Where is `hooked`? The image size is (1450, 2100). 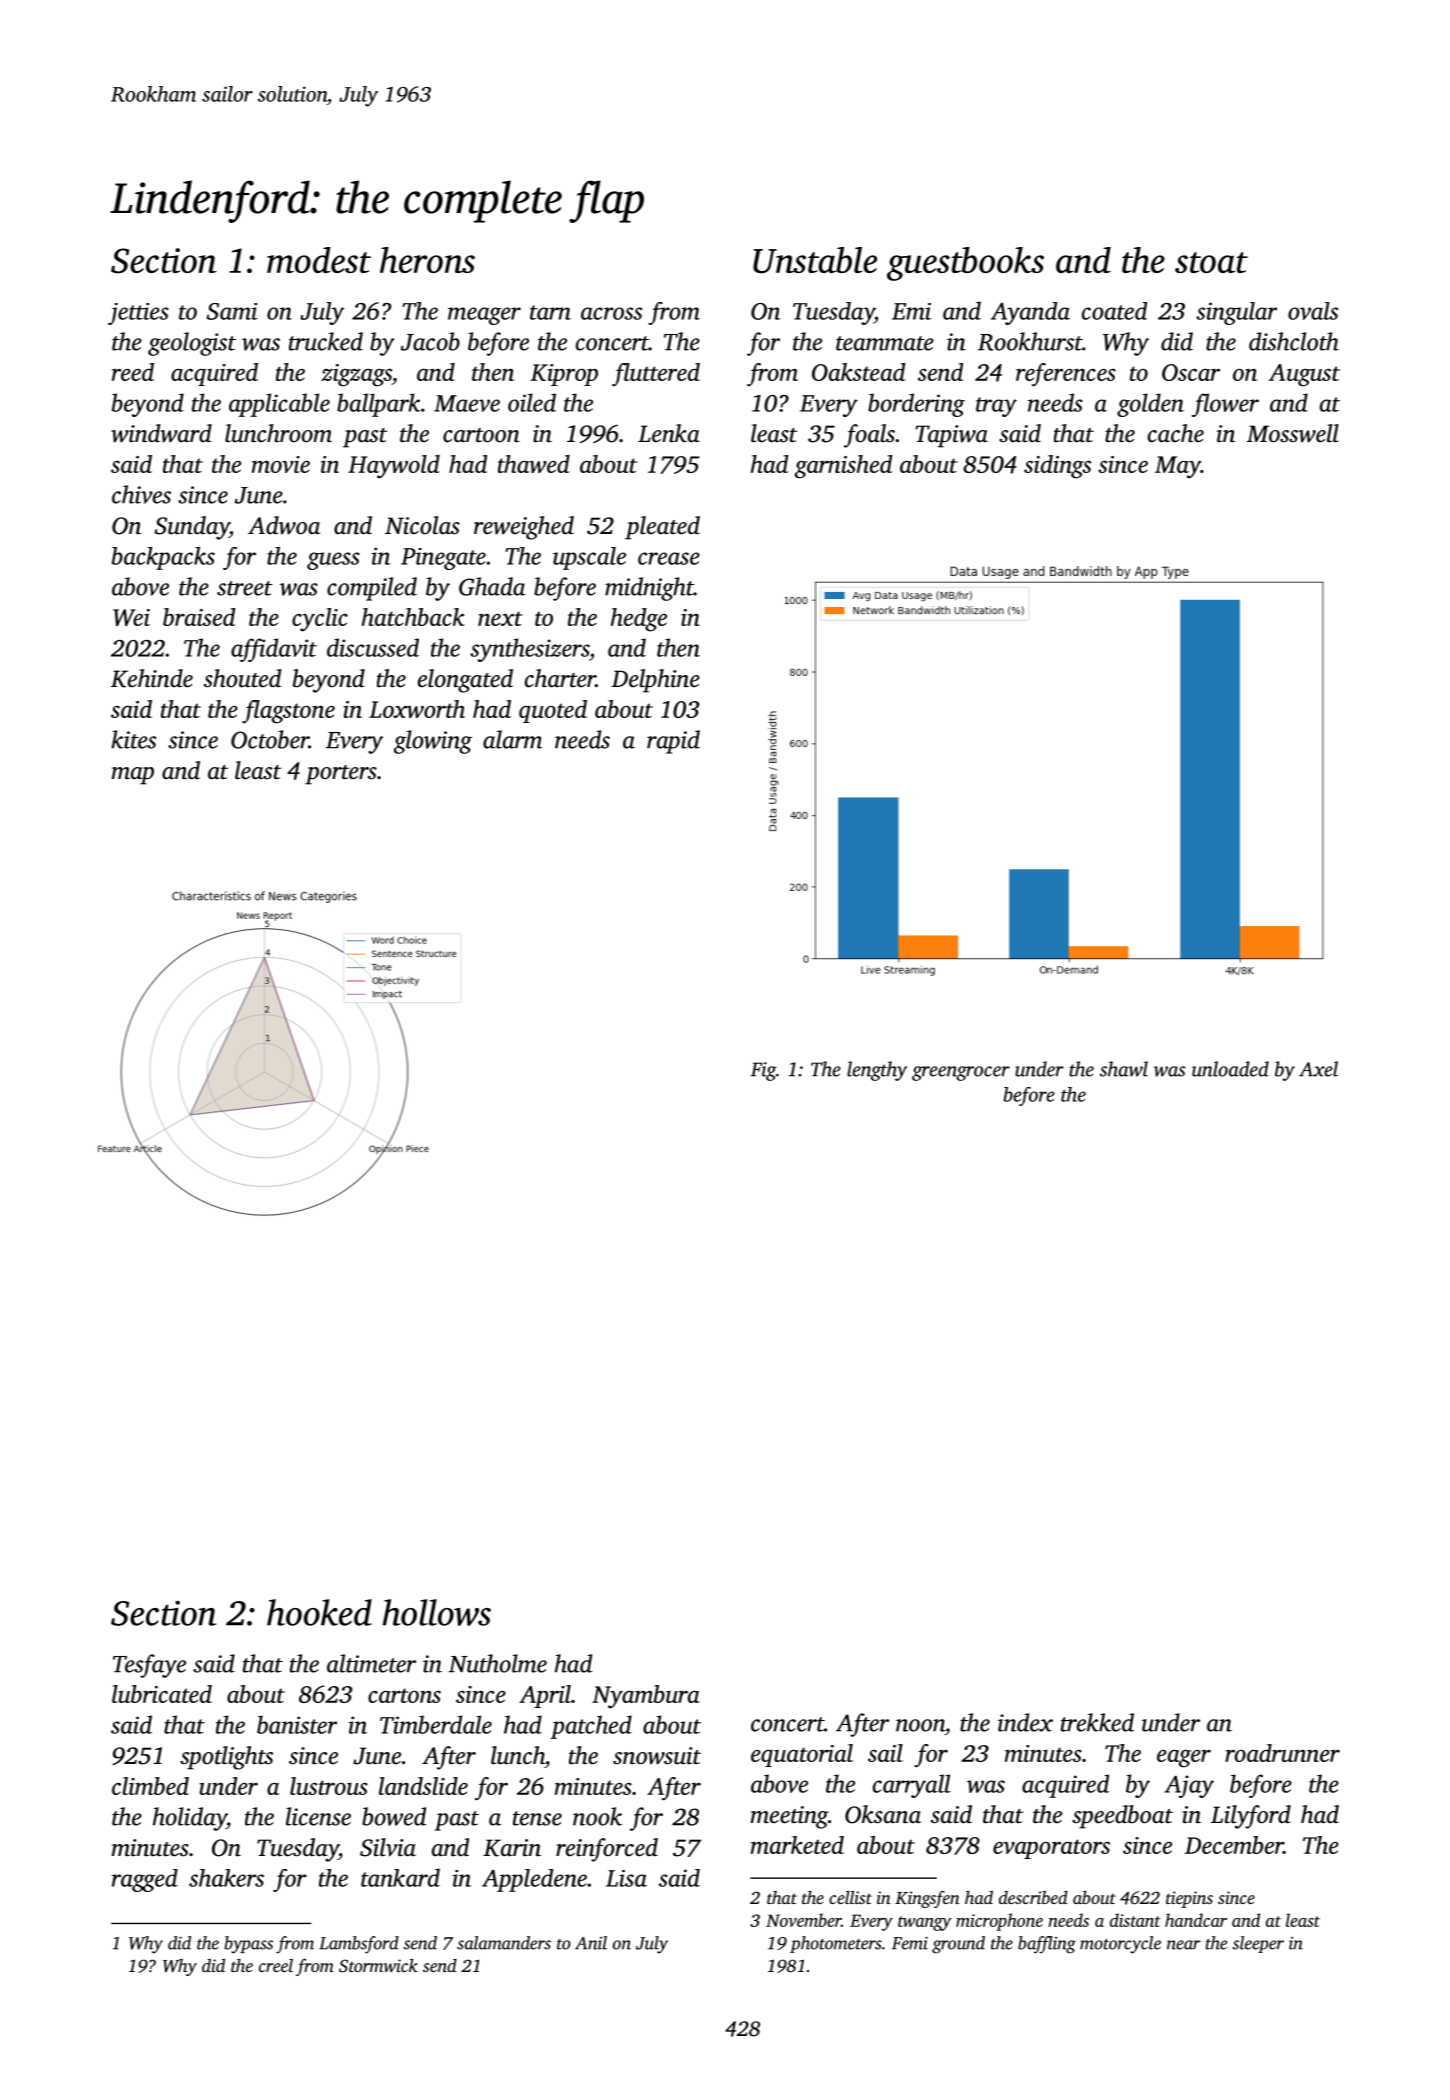 hooked is located at coordinates (319, 1612).
